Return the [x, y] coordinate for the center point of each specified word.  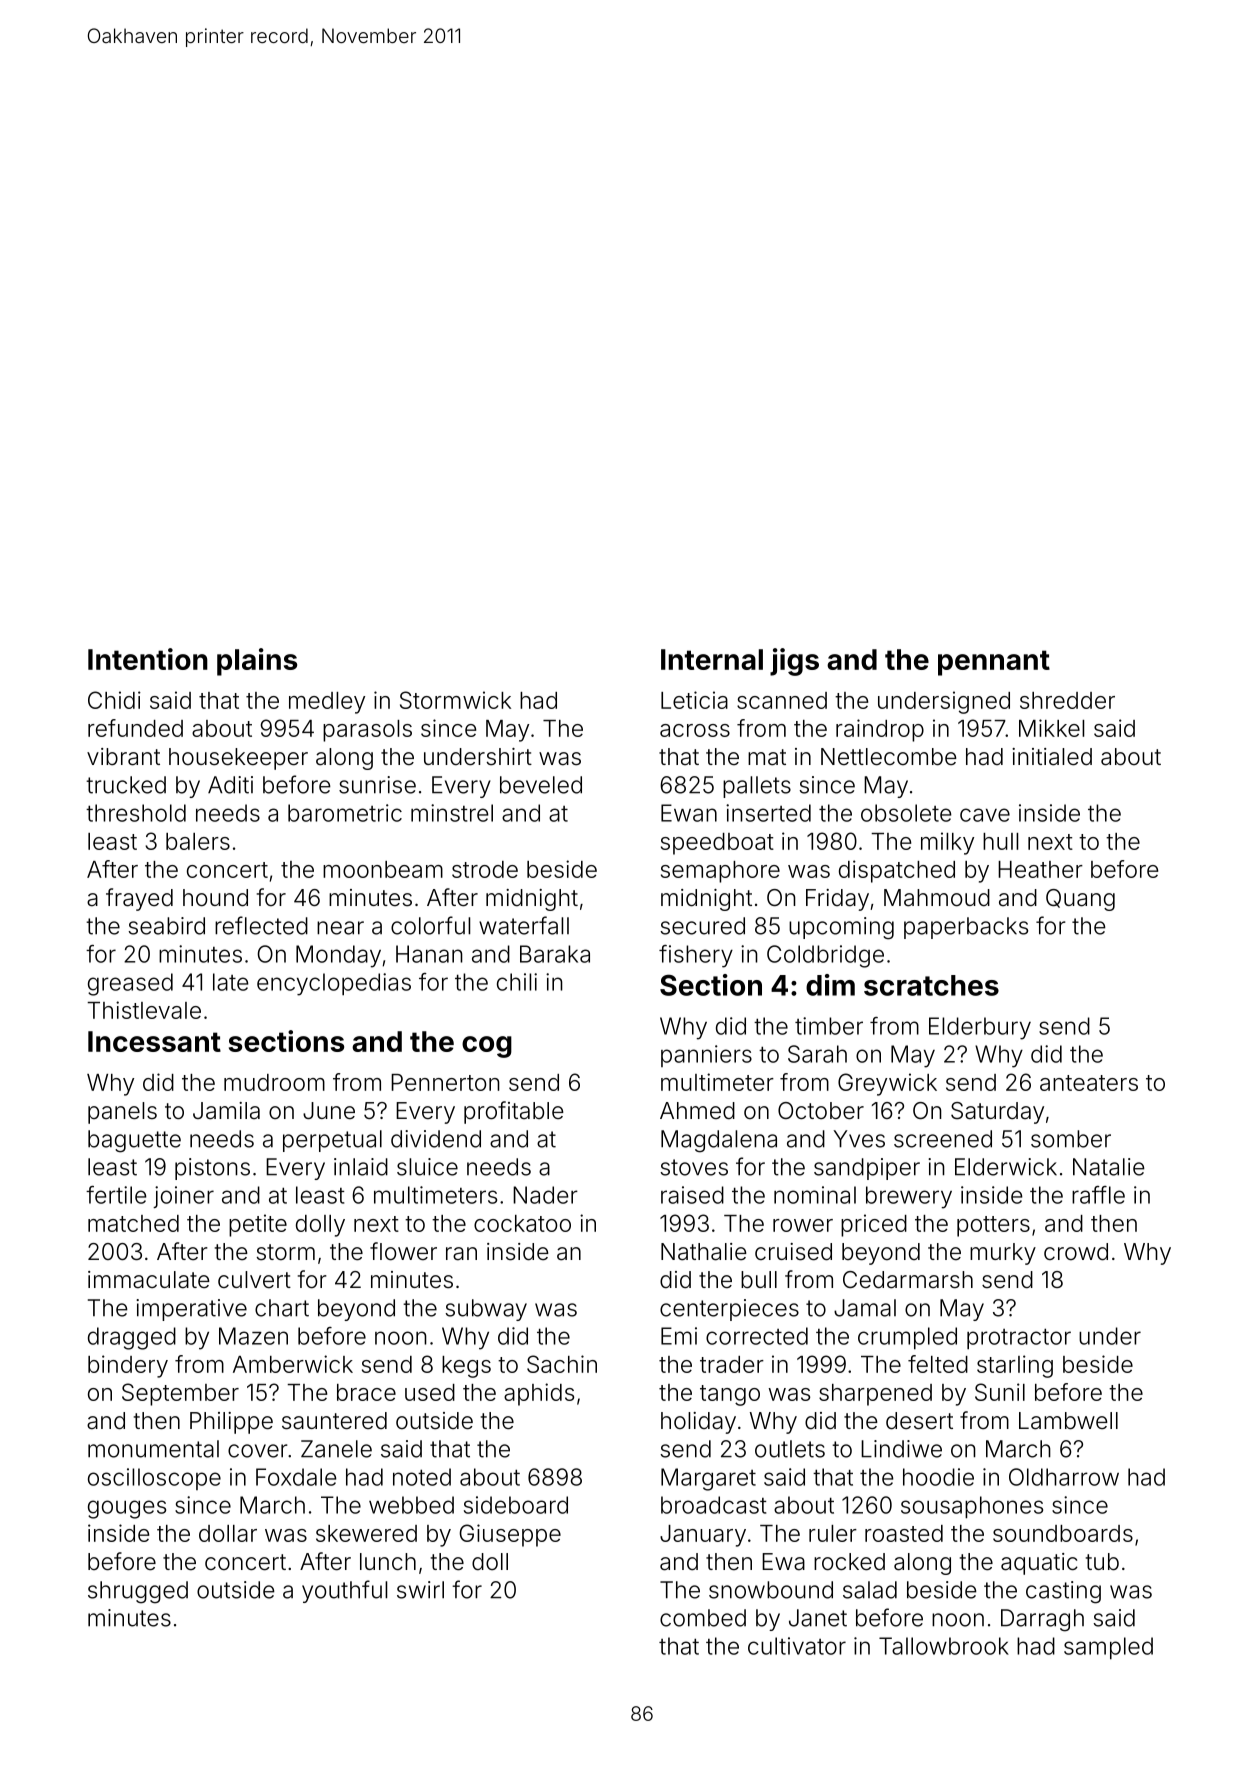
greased [130, 984]
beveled [541, 785]
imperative [191, 1310]
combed [703, 1618]
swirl [420, 1590]
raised [692, 1195]
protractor [1019, 1338]
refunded [135, 728]
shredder [1067, 700]
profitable [514, 1112]
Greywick [887, 1084]
